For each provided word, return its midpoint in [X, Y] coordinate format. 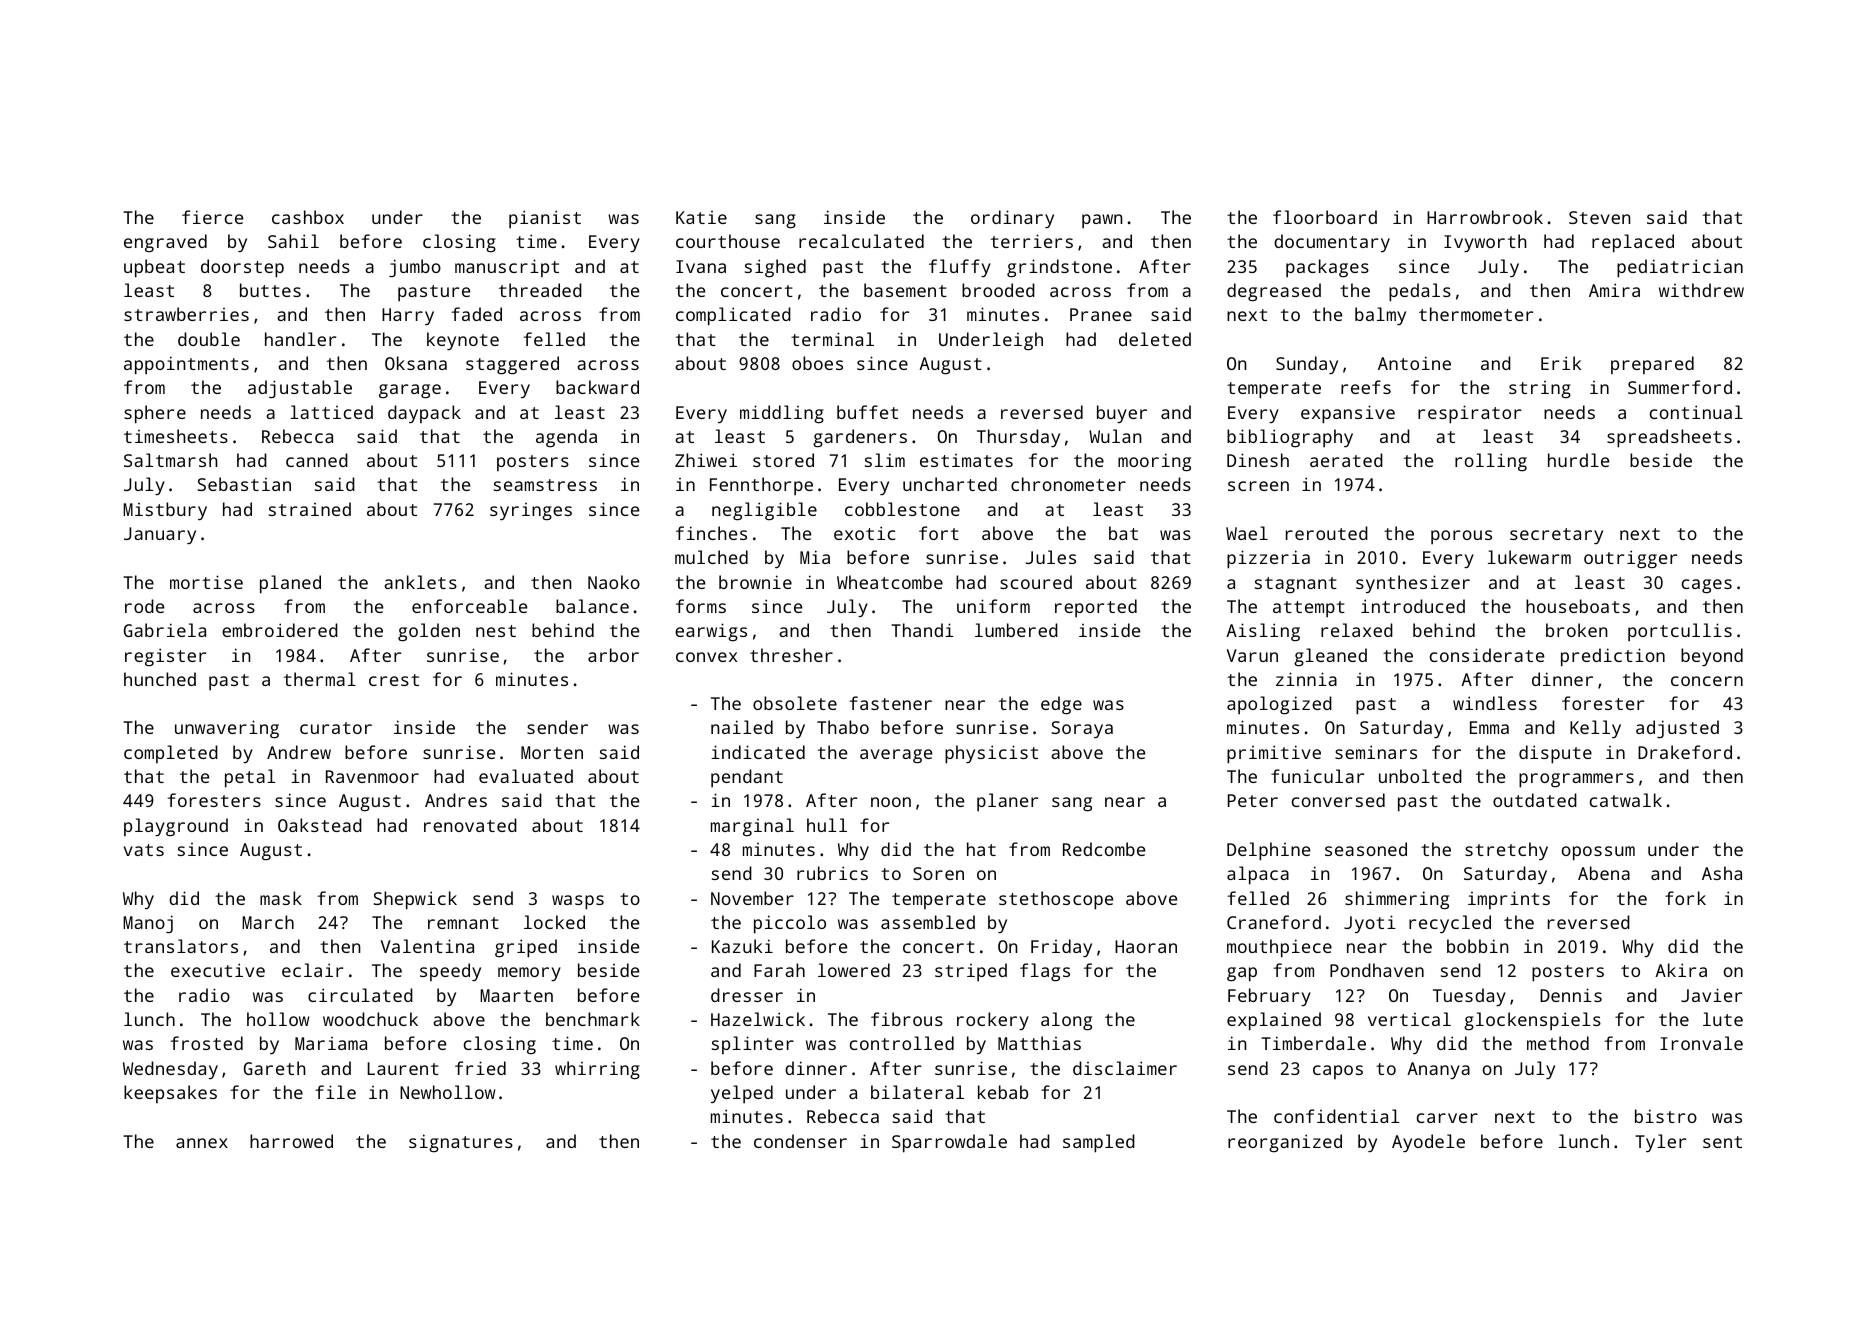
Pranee [1101, 314]
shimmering [1397, 900]
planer [1007, 802]
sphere [155, 414]
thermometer [1476, 314]
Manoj [148, 924]
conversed [1338, 800]
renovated [470, 825]
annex [202, 1143]
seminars [1376, 752]
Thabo [843, 727]
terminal [832, 339]
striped [971, 972]
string [1540, 389]
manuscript [507, 268]
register [165, 657]
